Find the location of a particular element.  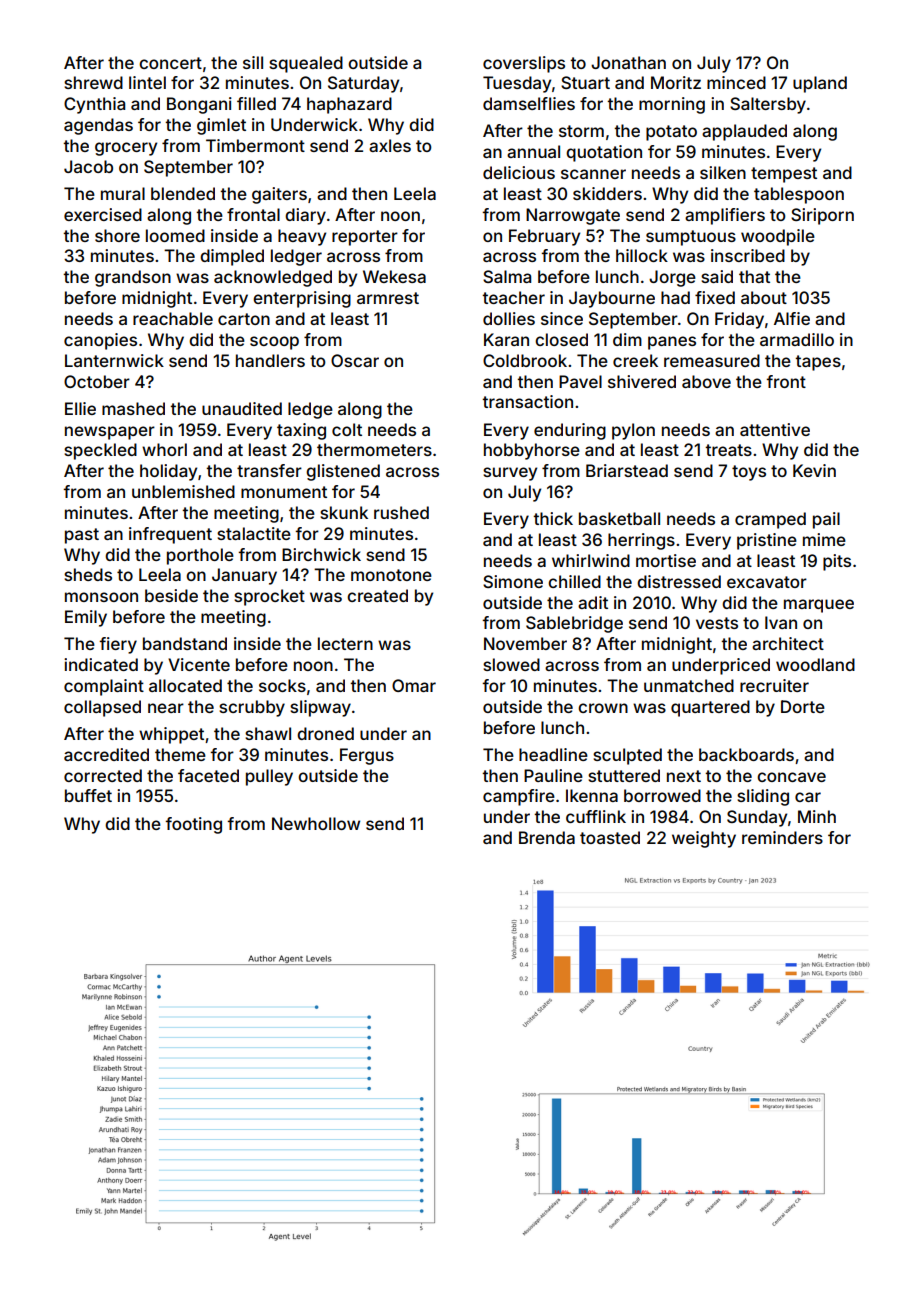

monsoon is located at coordinates (101, 597).
